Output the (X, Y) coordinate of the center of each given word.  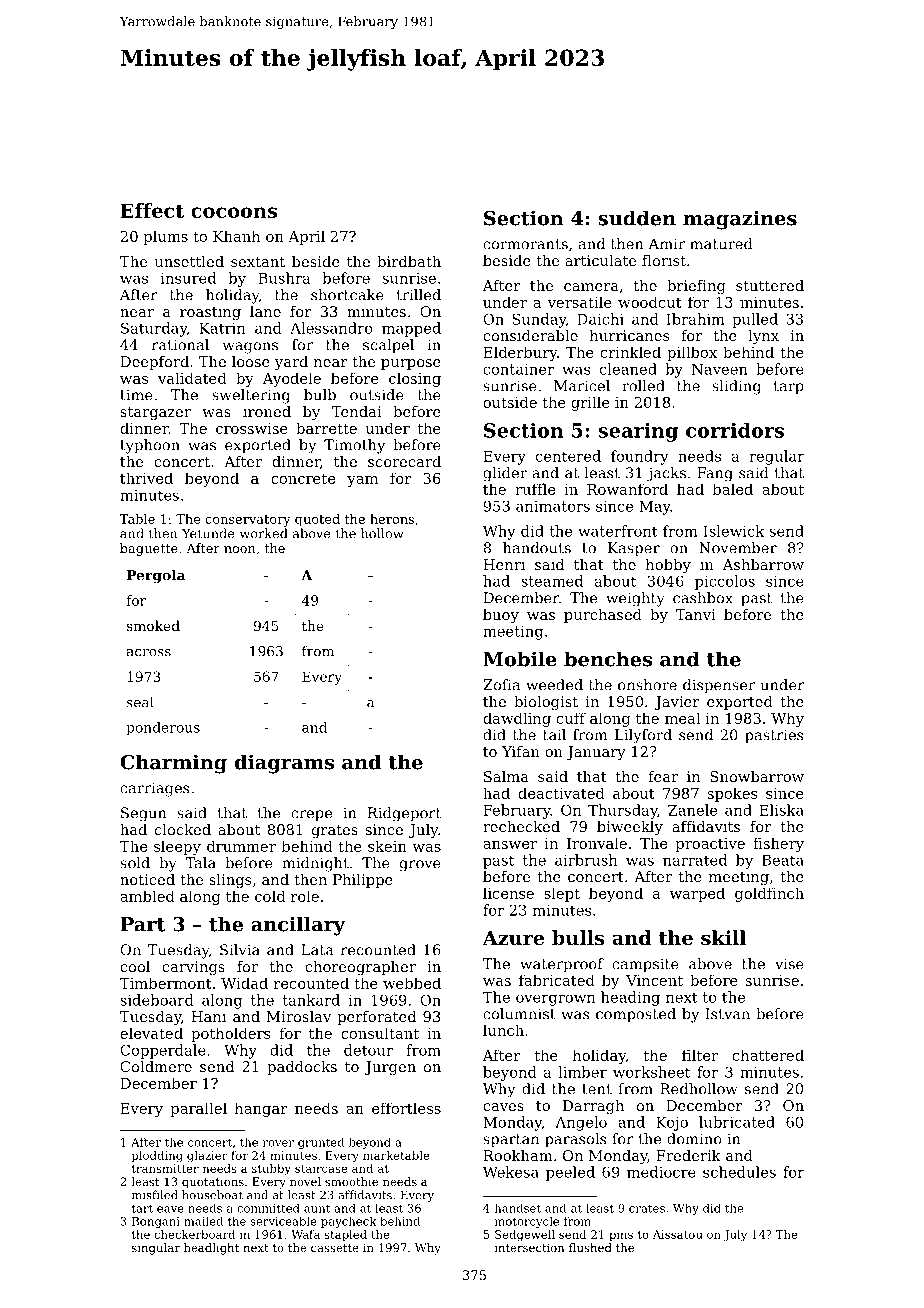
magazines (740, 220)
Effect (152, 210)
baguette (149, 549)
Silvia (240, 950)
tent (597, 1089)
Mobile (520, 659)
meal (682, 718)
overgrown (555, 1000)
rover (278, 1143)
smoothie (351, 1181)
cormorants (525, 244)
